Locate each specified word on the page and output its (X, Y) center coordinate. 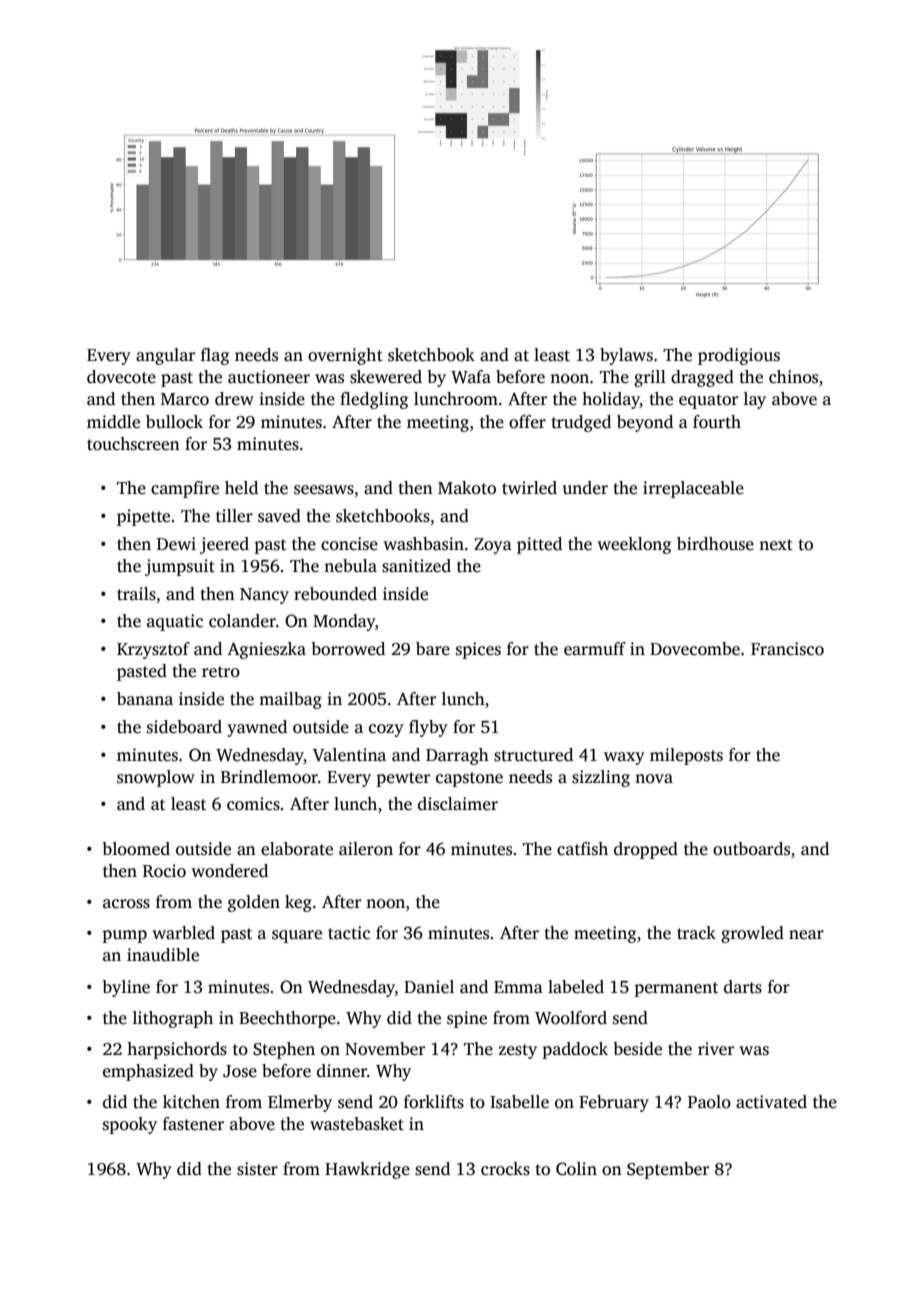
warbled (183, 933)
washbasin (423, 544)
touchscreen (133, 444)
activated (771, 1102)
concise (349, 544)
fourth (717, 422)
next (776, 545)
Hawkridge (367, 1170)
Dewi (176, 544)
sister (257, 1169)
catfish (582, 849)
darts (743, 987)
